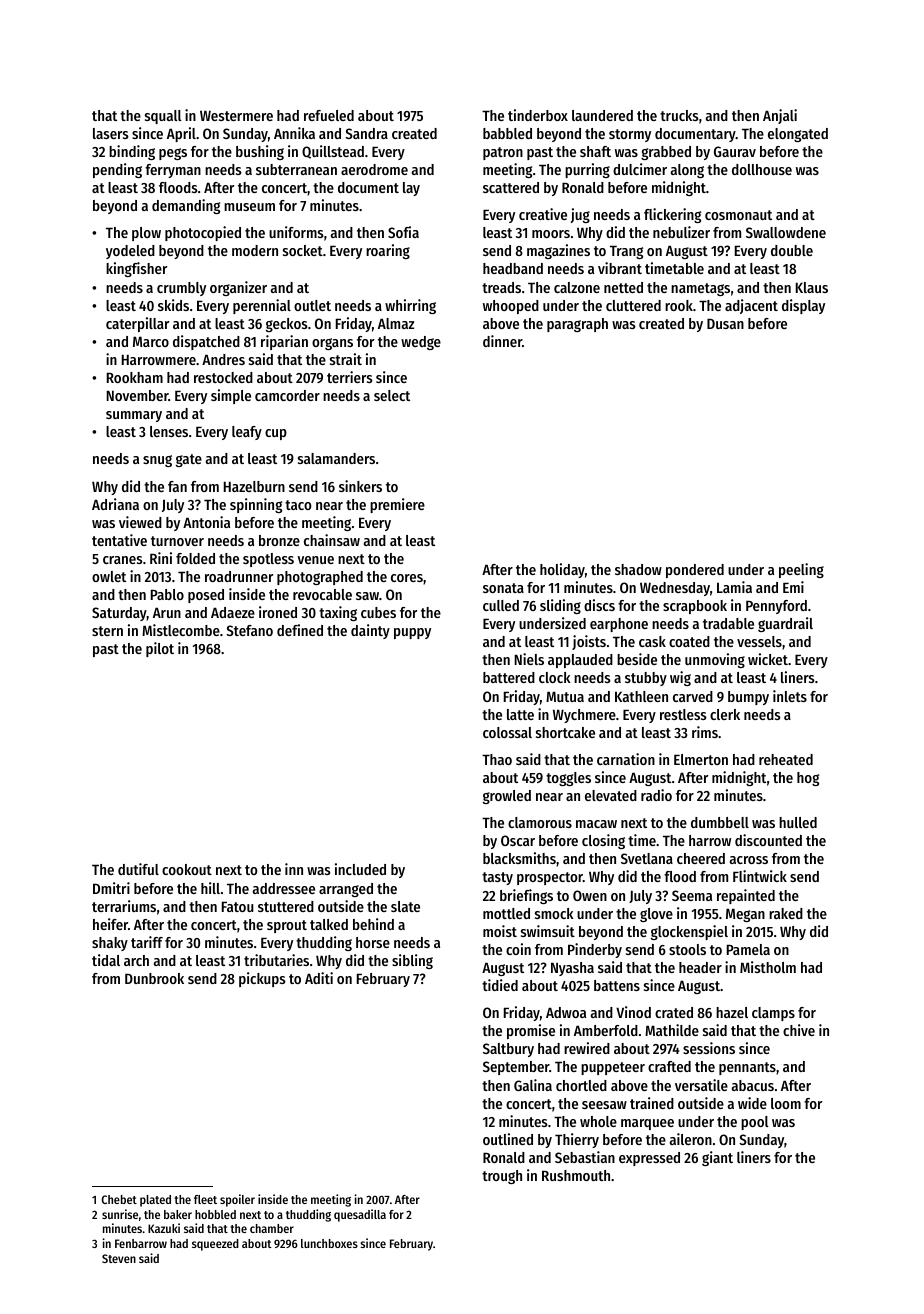 The height and width of the screenshot is (1314, 924). What do you see at coordinates (751, 306) in the screenshot?
I see `adjacent` at bounding box center [751, 306].
